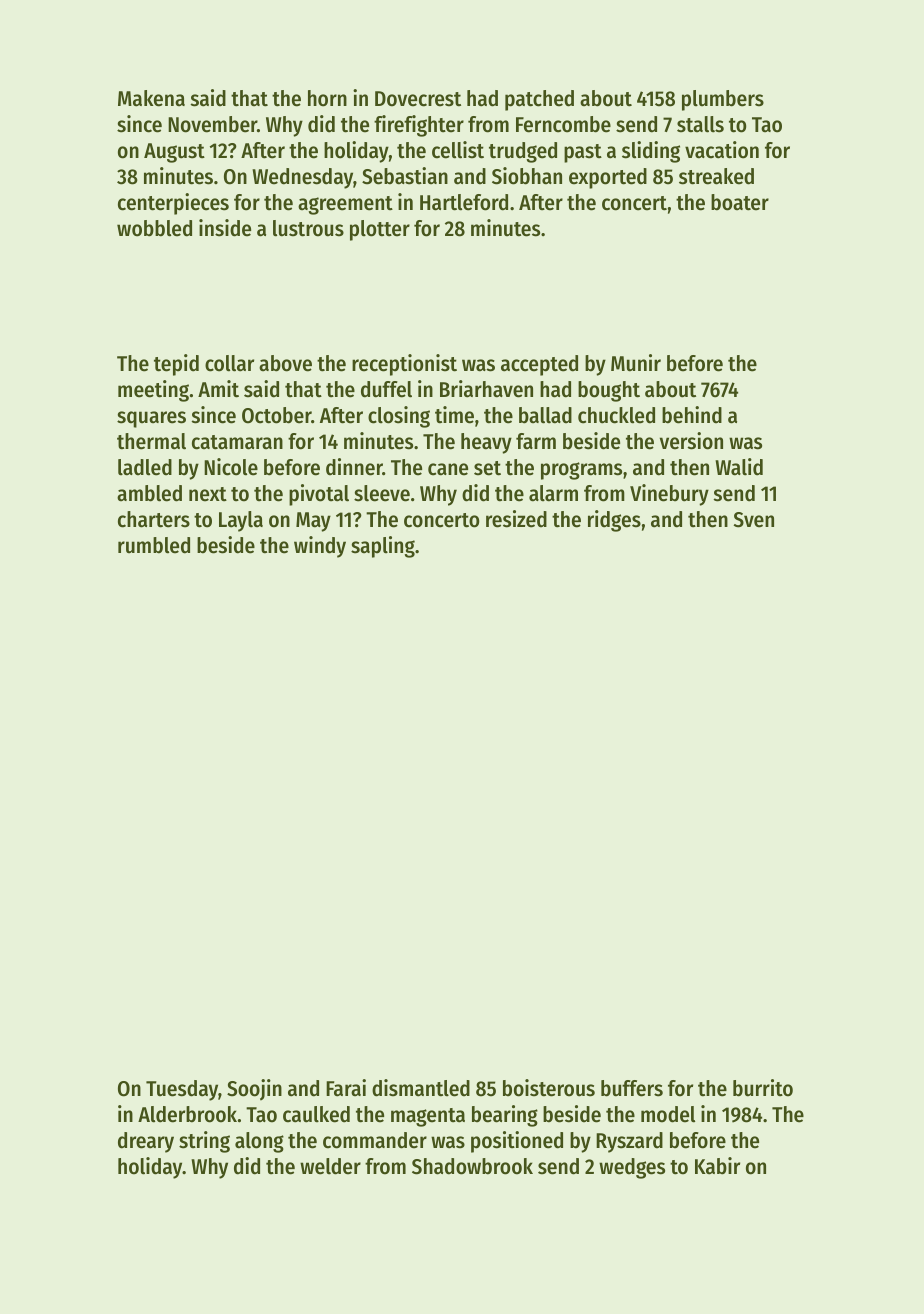 Image resolution: width=924 pixels, height=1314 pixels. Describe the element at coordinates (327, 98) in the image. I see `horn` at that location.
